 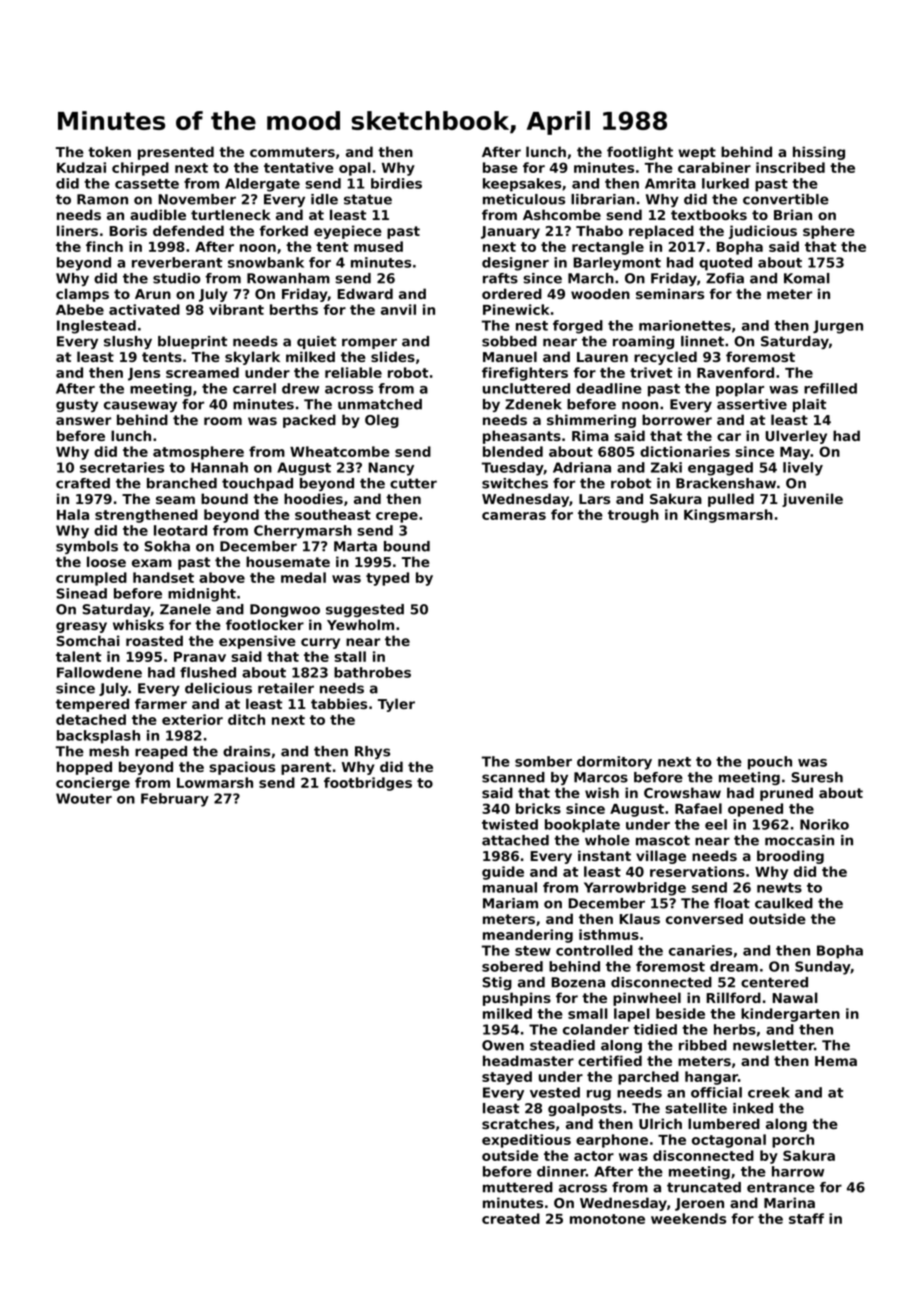 I want to click on stayed, so click(x=507, y=1078).
